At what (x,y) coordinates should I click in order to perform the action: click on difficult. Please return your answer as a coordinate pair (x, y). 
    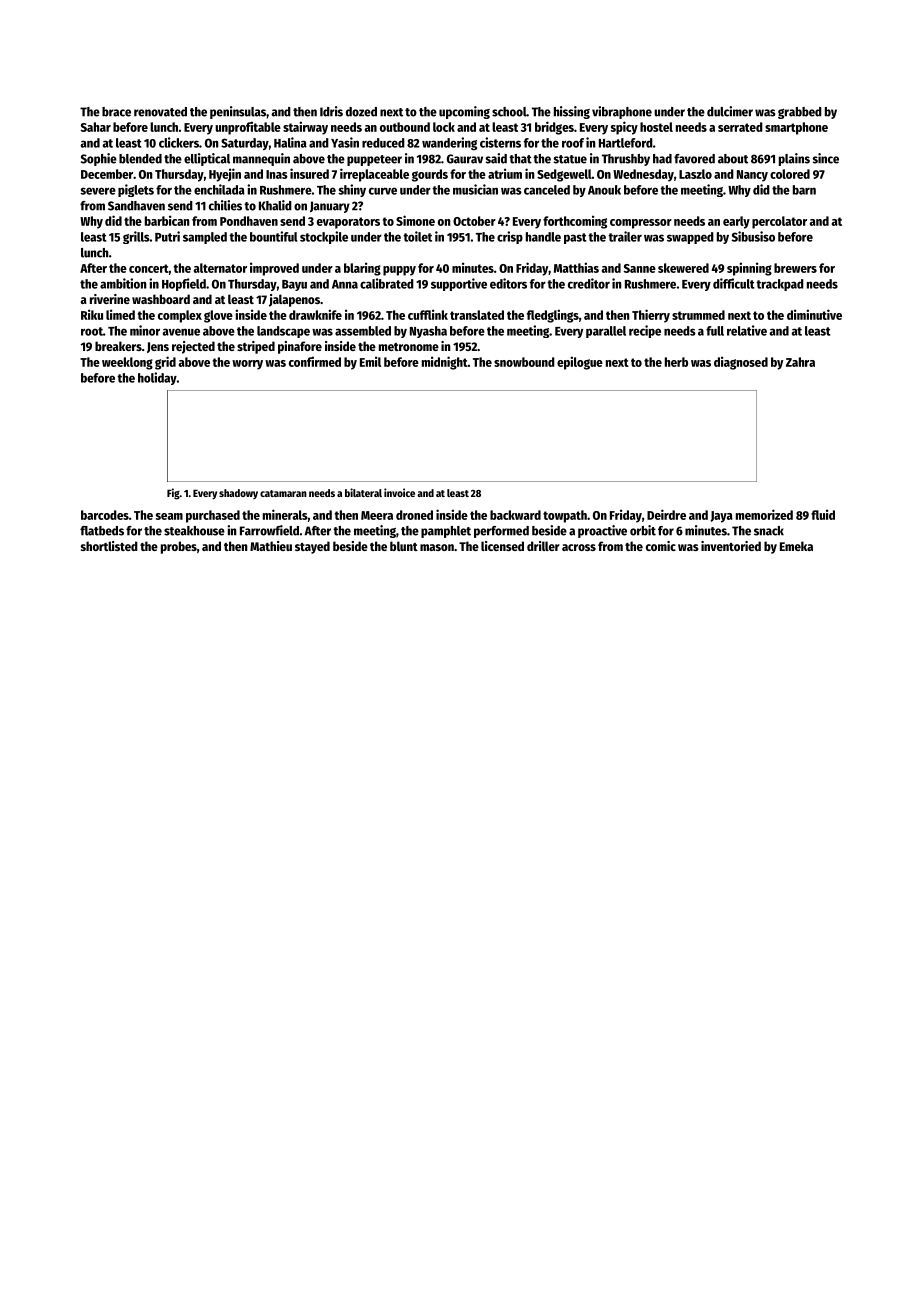
    Looking at the image, I should click on (734, 283).
